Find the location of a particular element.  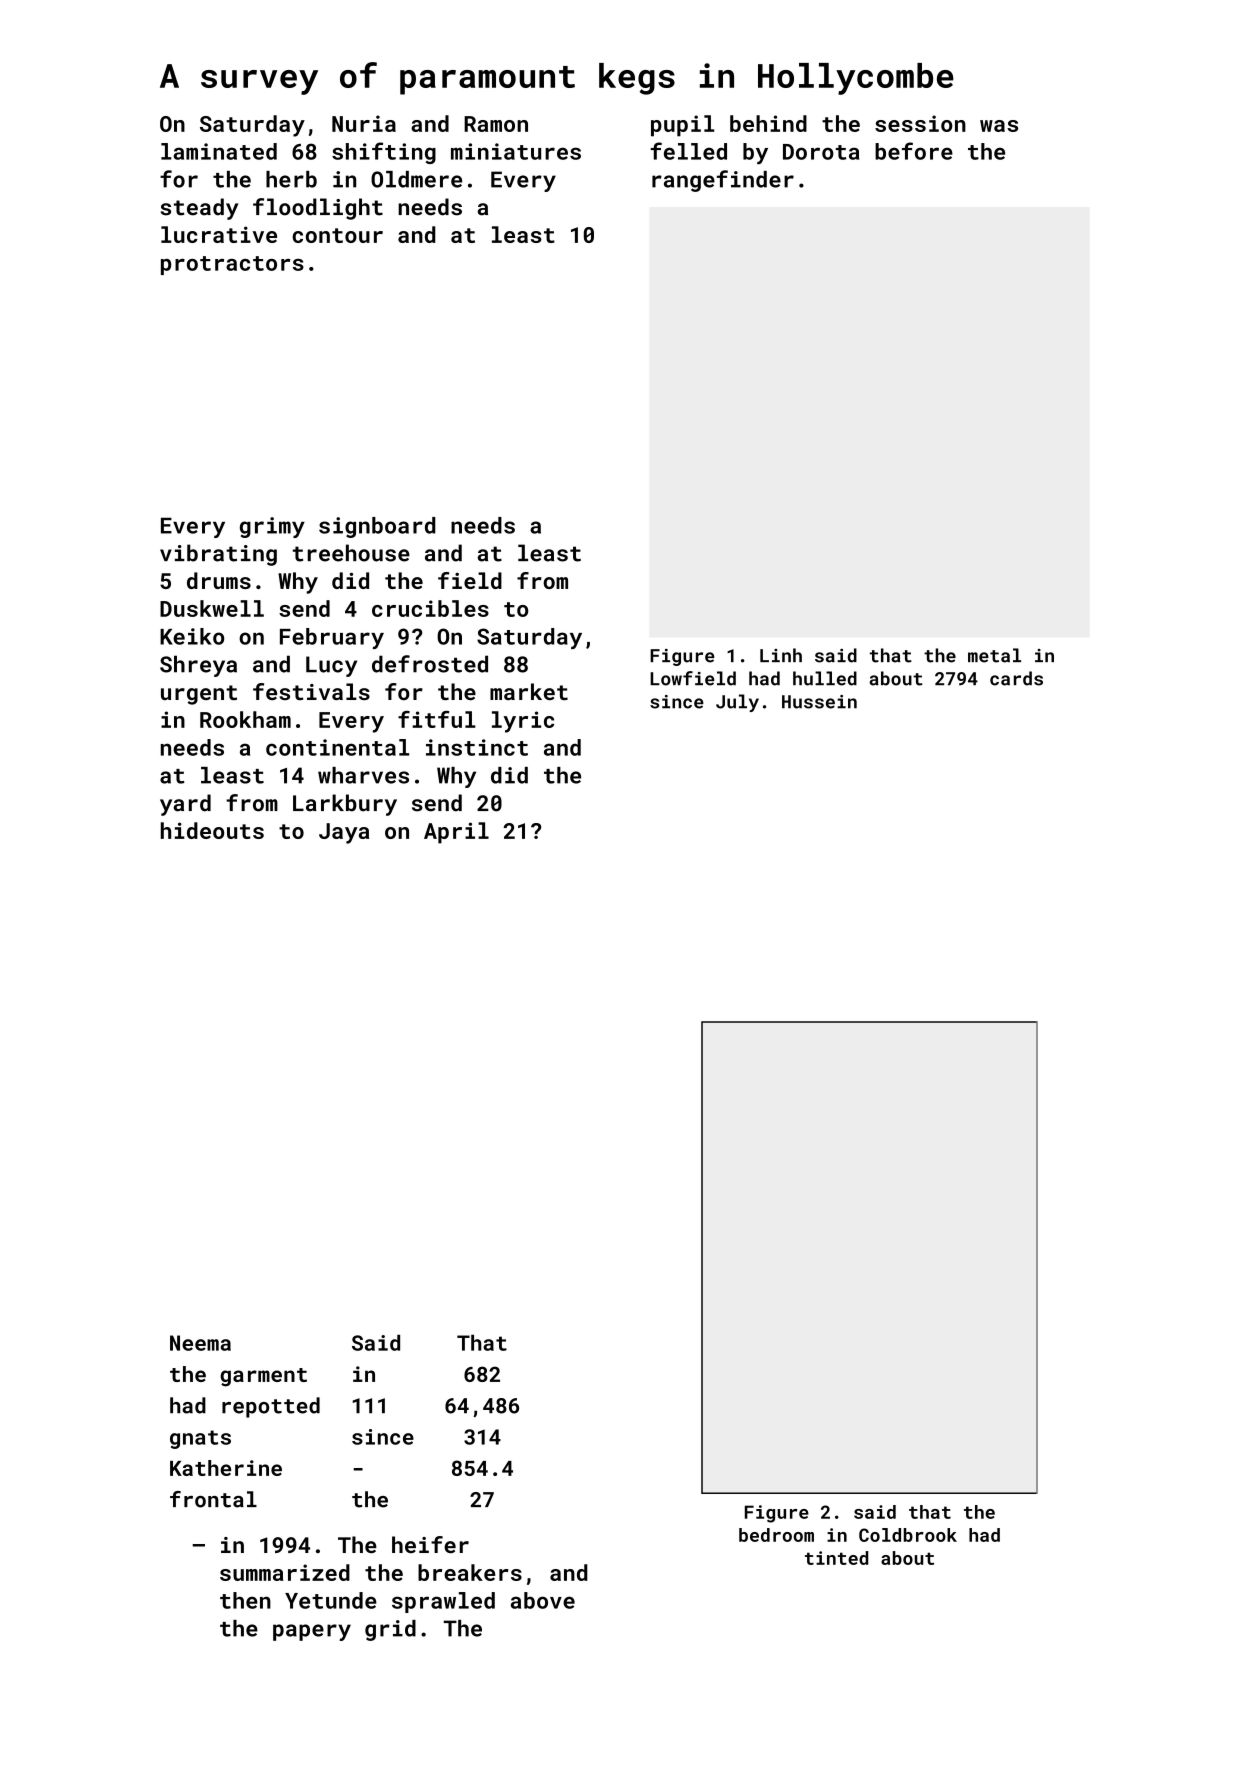

metal is located at coordinates (994, 655).
